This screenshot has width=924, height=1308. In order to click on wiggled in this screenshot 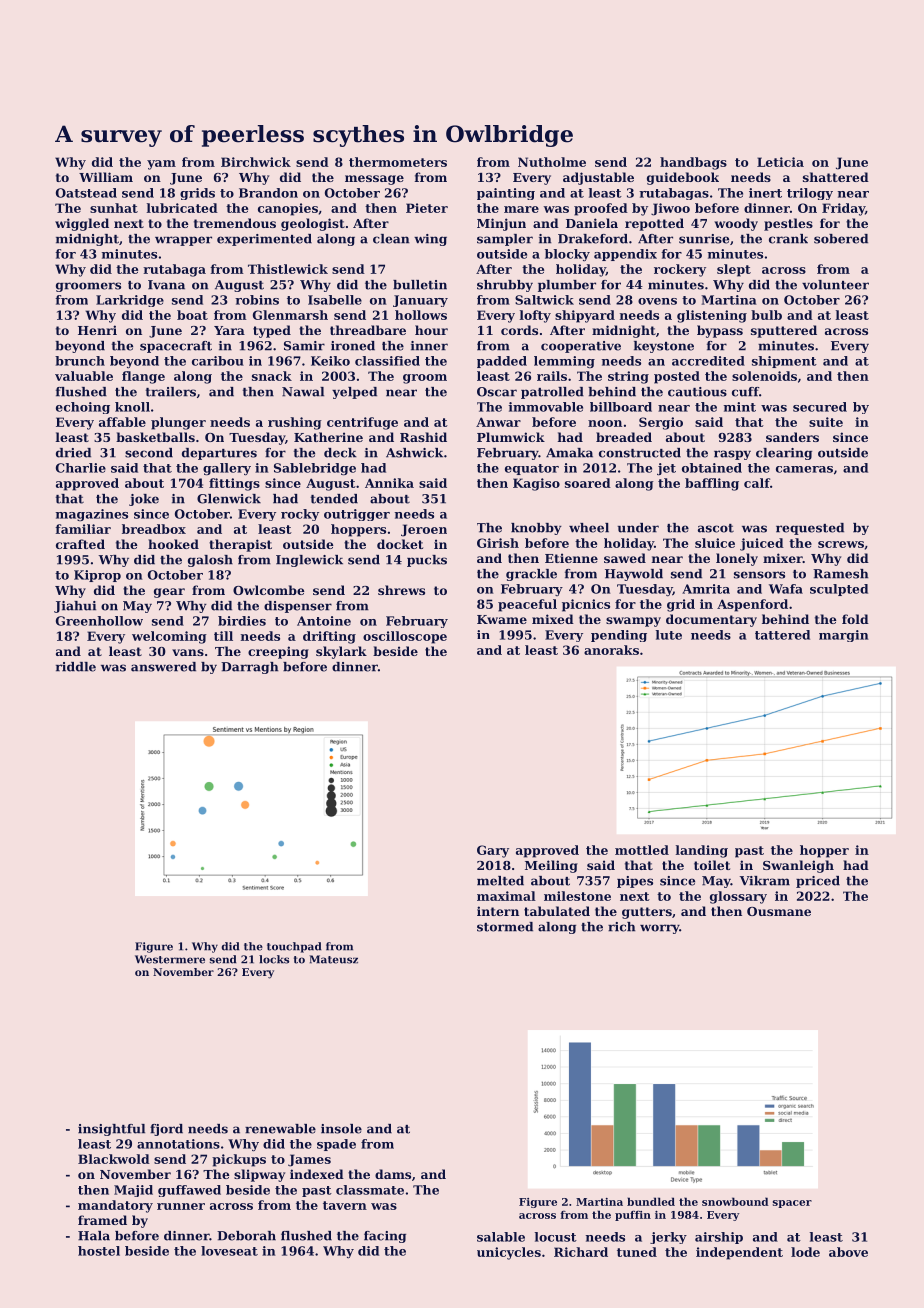, I will do `click(82, 224)`.
